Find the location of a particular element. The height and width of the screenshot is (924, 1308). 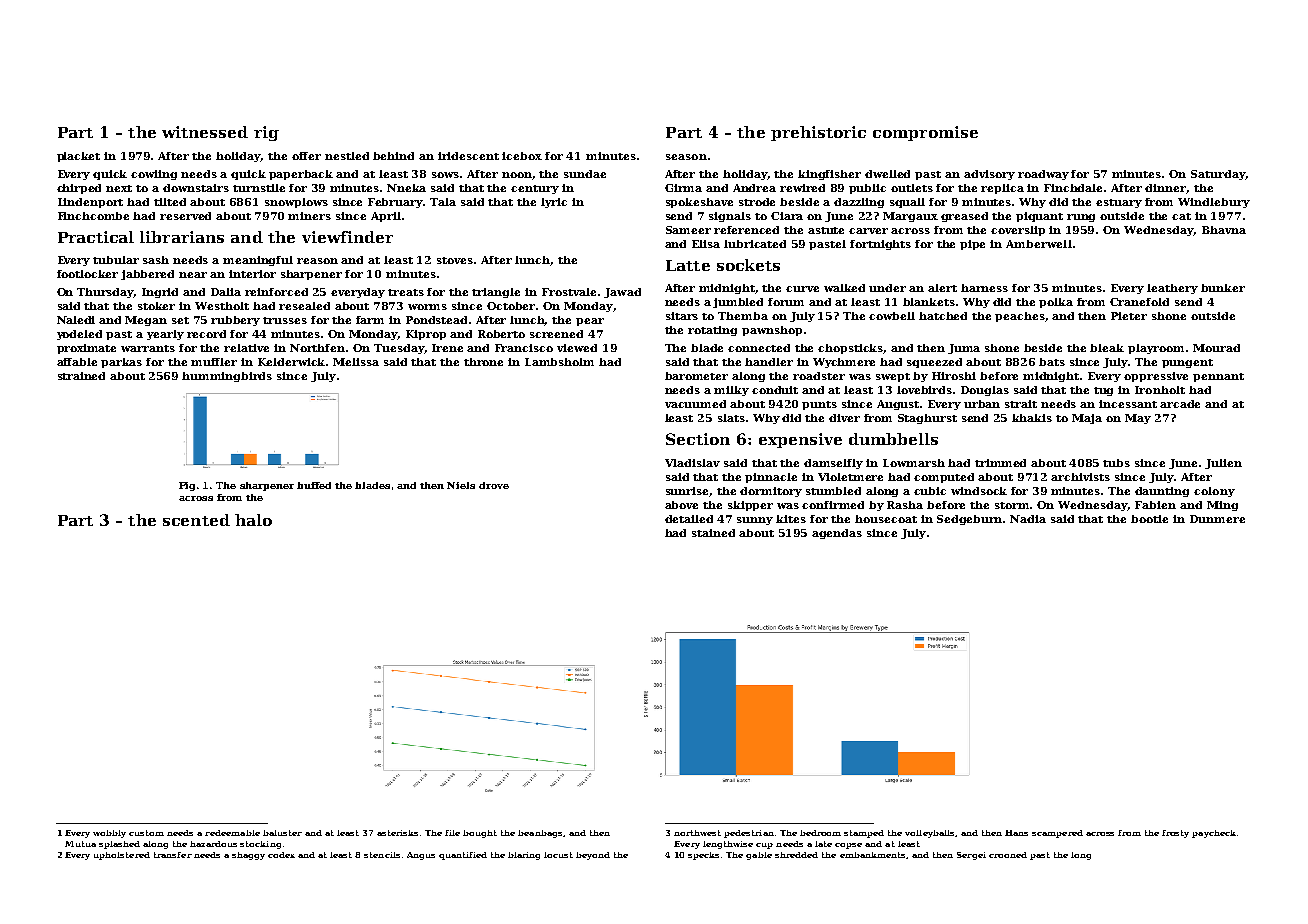

behind is located at coordinates (393, 156).
